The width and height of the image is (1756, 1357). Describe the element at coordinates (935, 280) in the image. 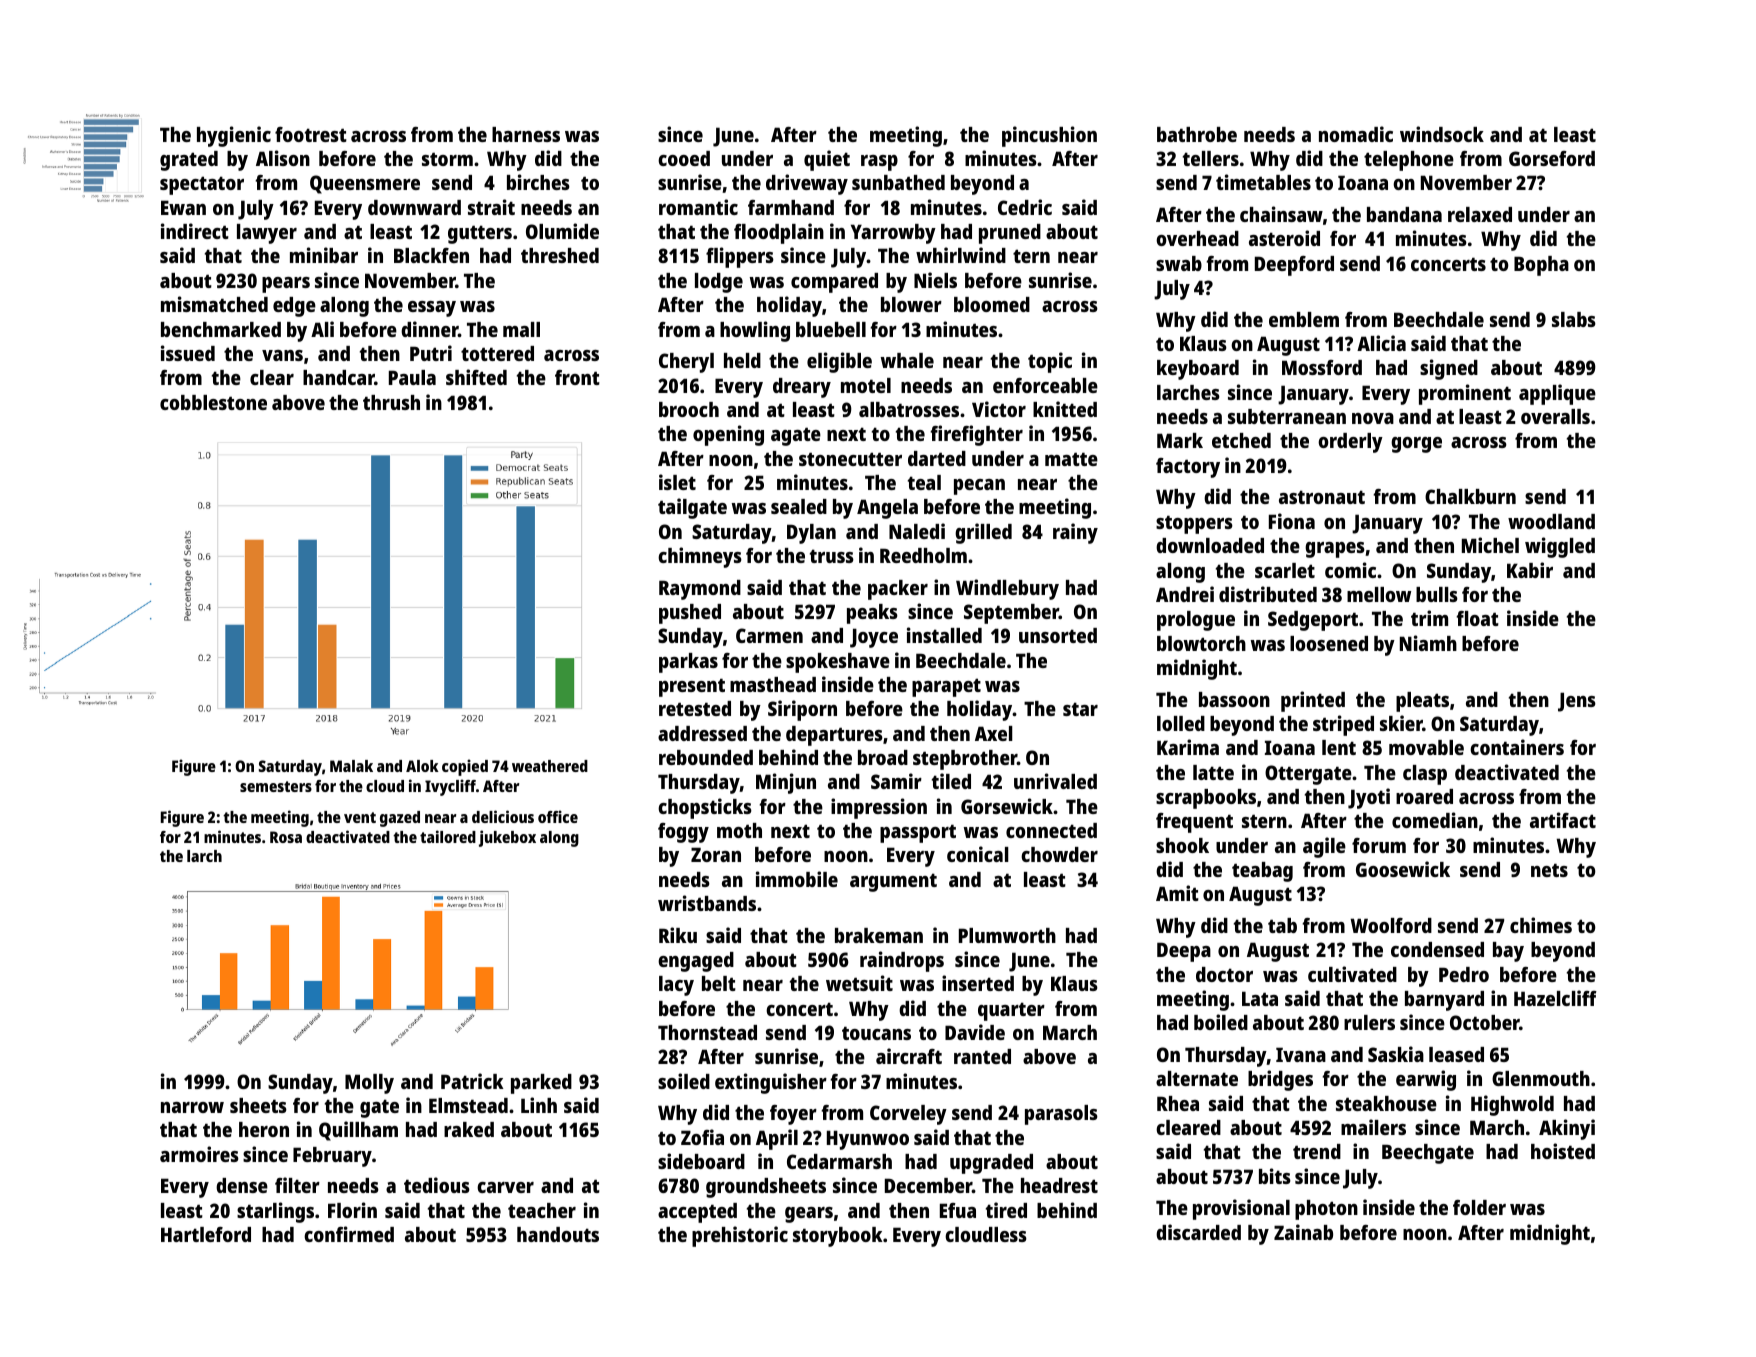

I see `Niels` at that location.
